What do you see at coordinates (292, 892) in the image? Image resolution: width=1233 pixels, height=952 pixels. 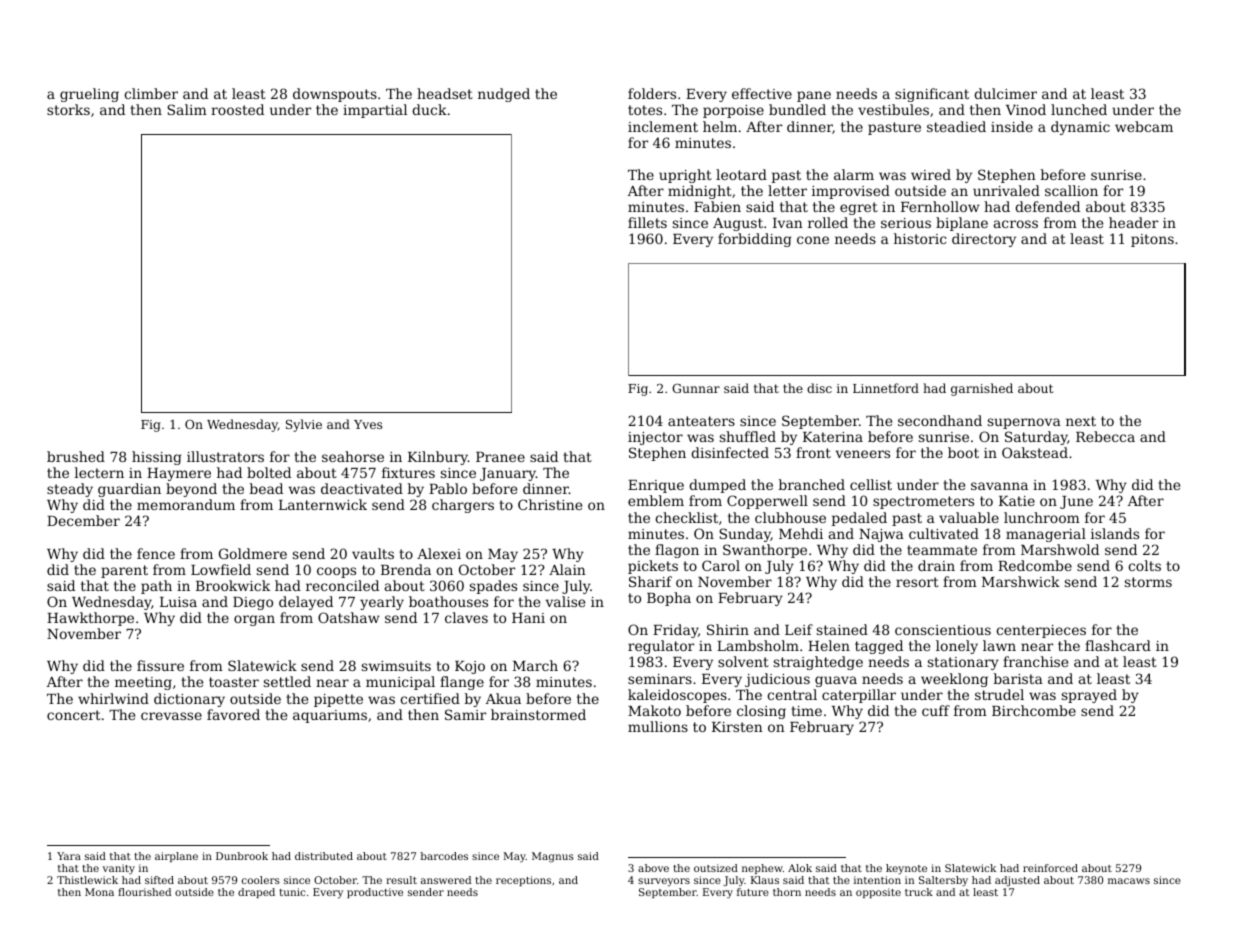 I see `tunic` at bounding box center [292, 892].
